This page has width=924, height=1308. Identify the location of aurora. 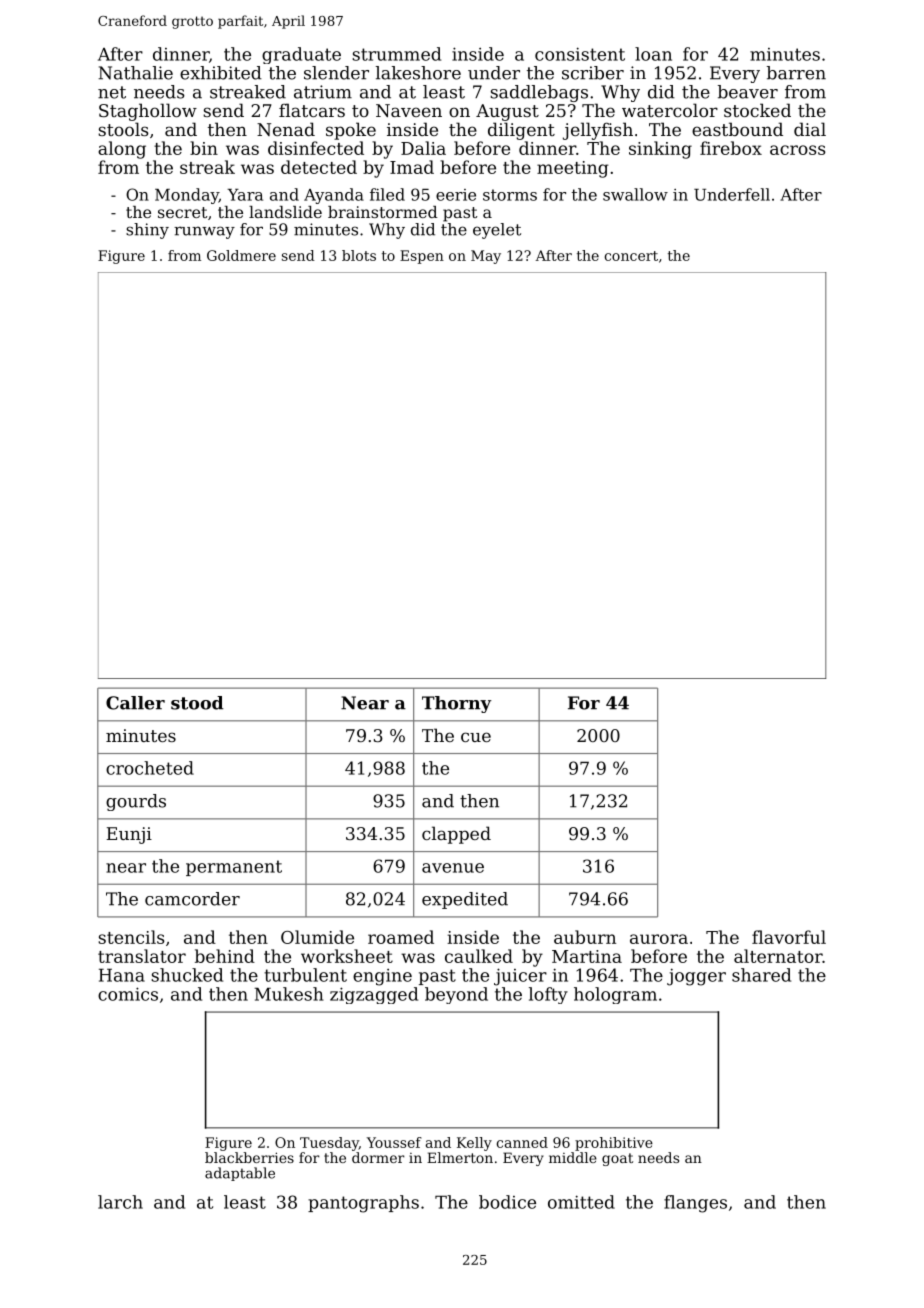
(659, 939).
